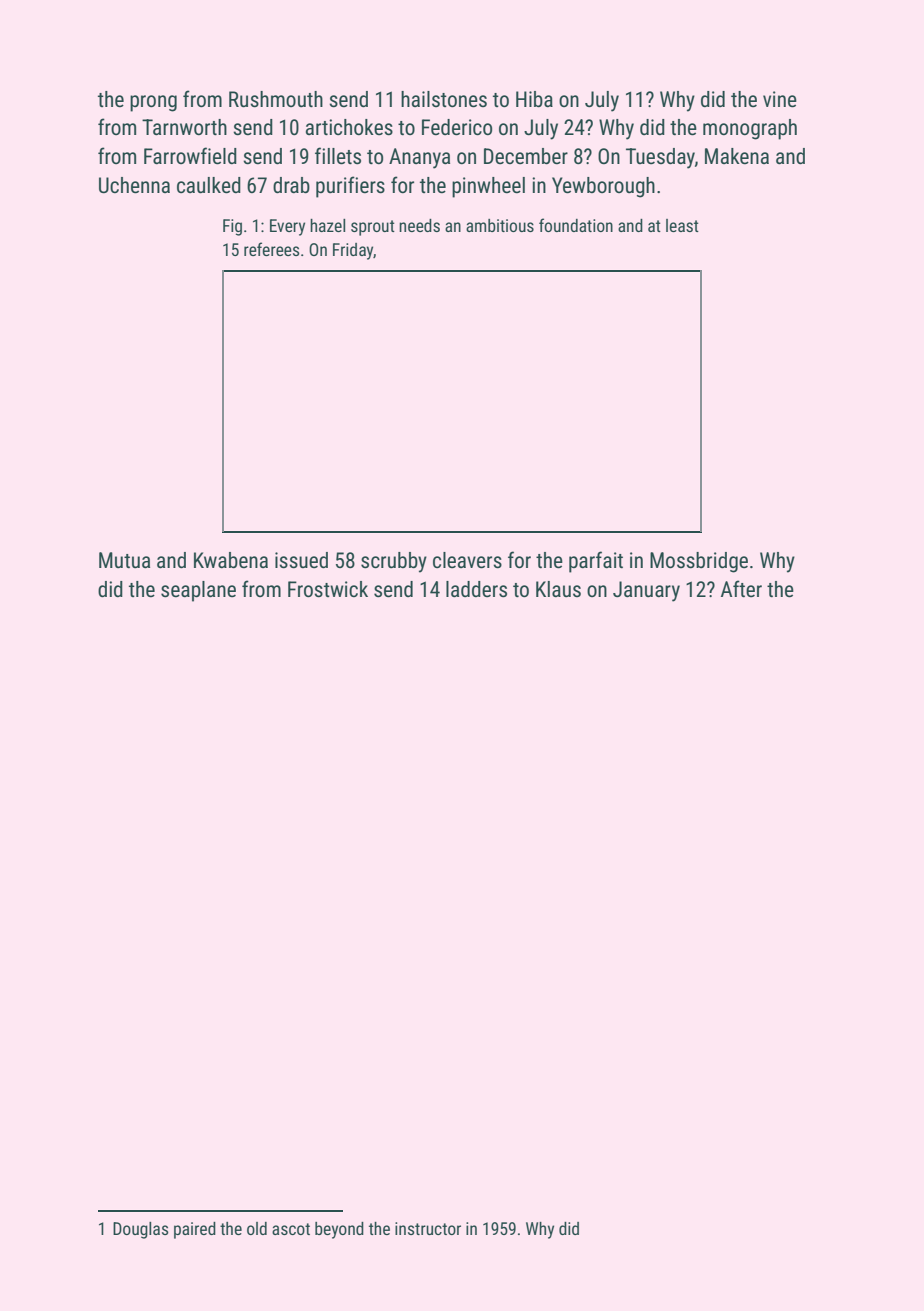 The height and width of the page is (1311, 924). What do you see at coordinates (646, 591) in the page?
I see `January` at bounding box center [646, 591].
